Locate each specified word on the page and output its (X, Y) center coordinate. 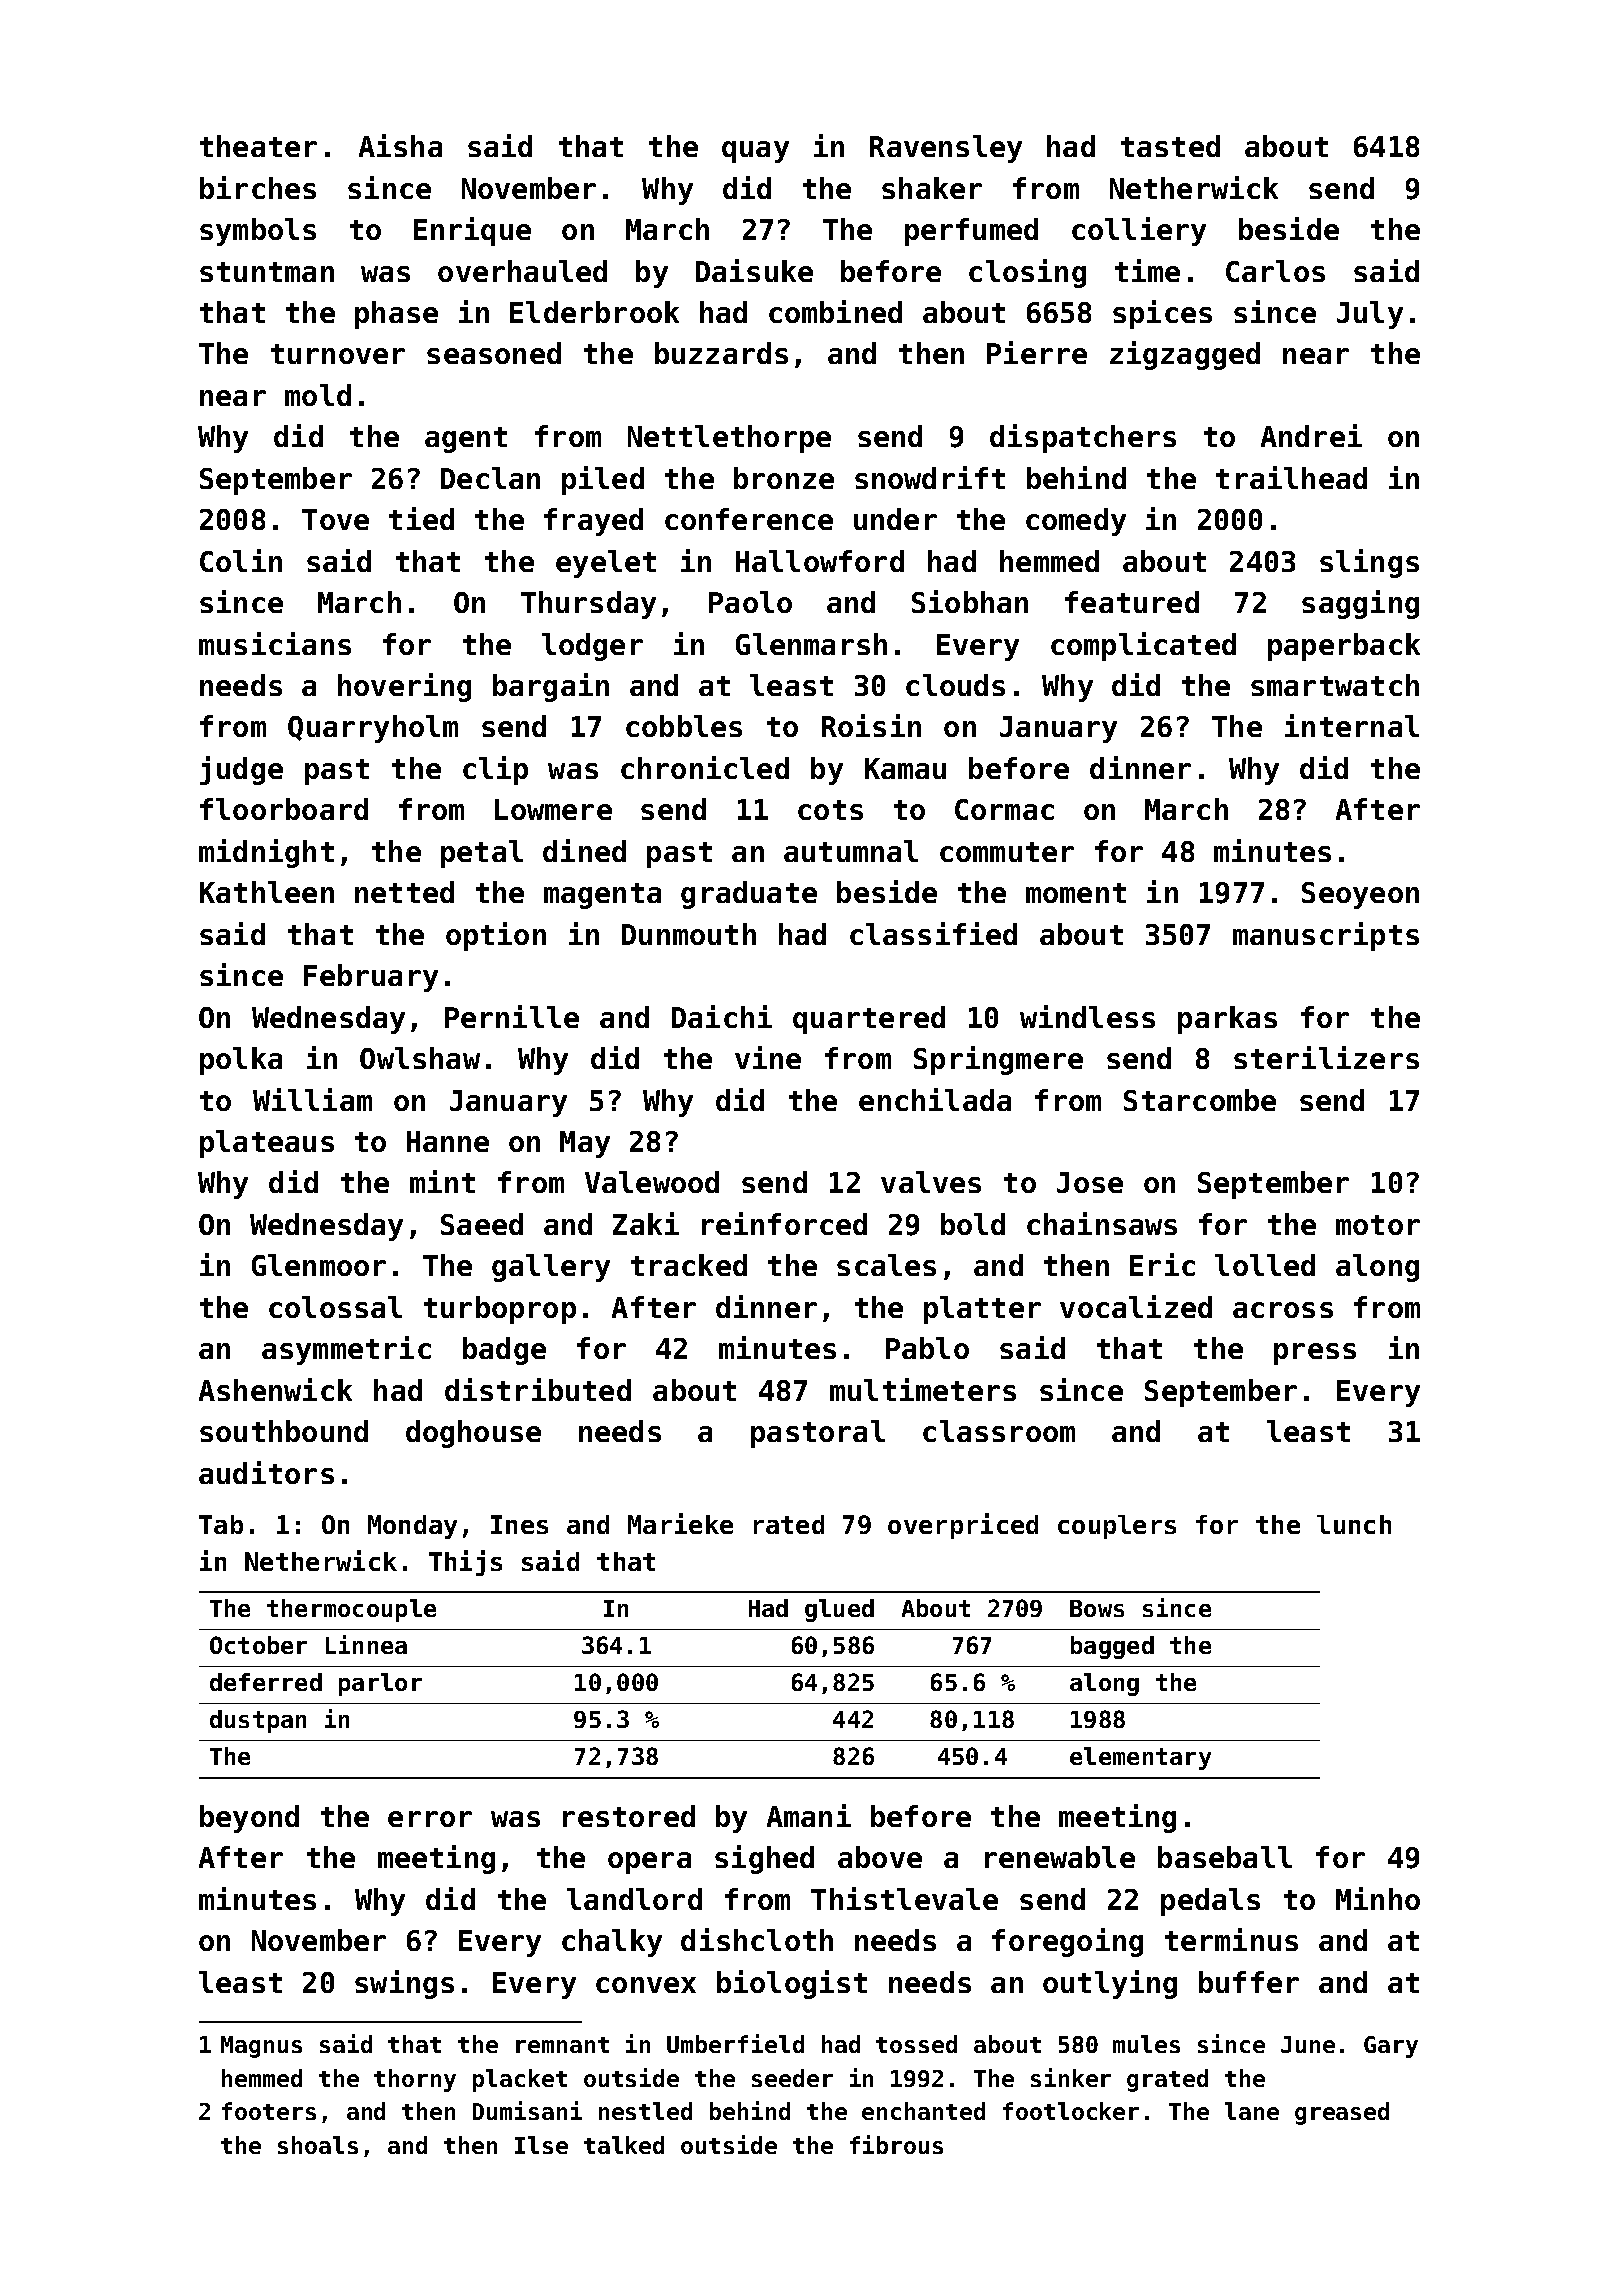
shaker (932, 188)
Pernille (512, 1016)
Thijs (465, 1563)
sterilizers (1326, 1057)
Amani (809, 1815)
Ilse (541, 2145)
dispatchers (1083, 438)
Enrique (472, 231)
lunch (1354, 1524)
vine (768, 1057)
